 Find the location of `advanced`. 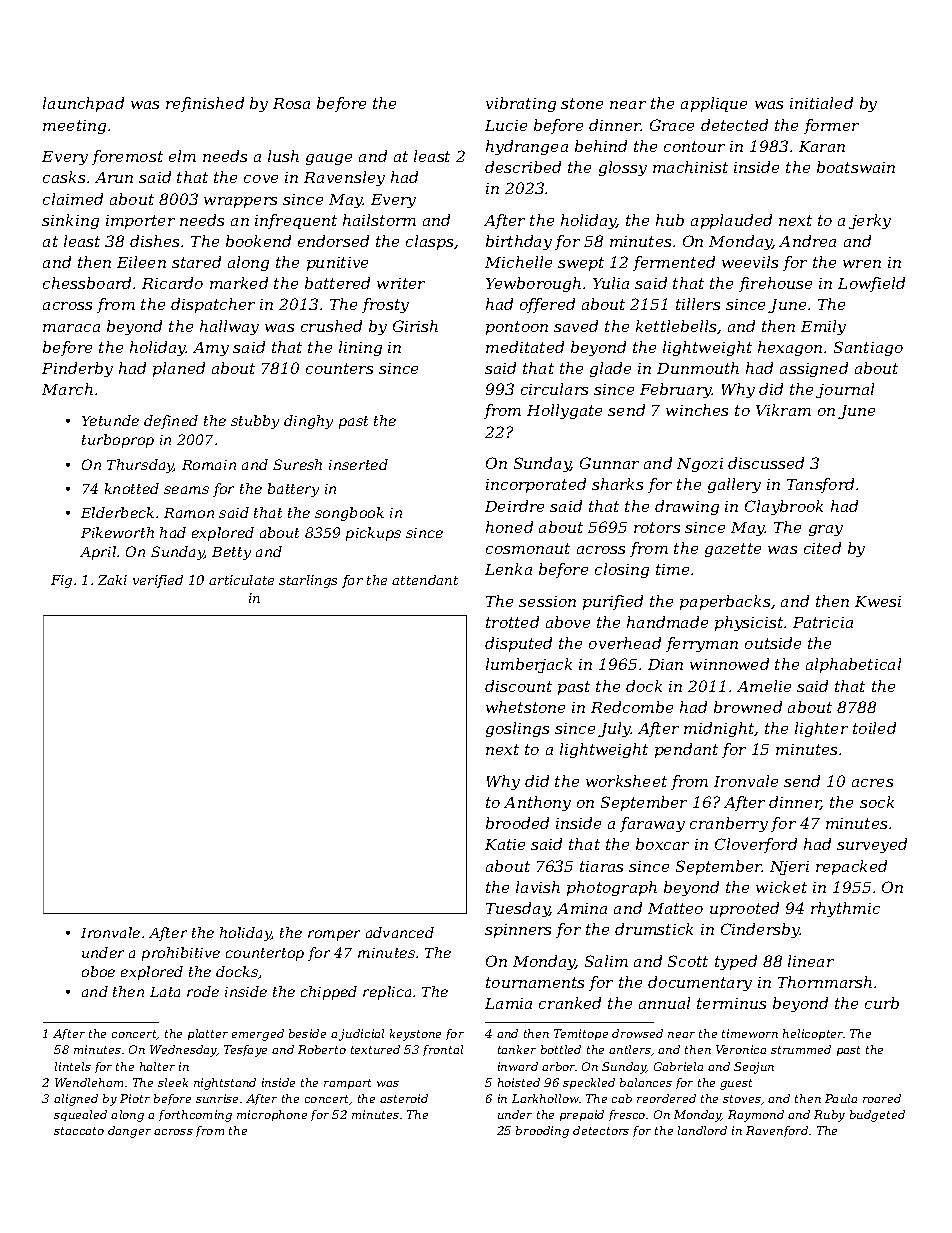

advanced is located at coordinates (400, 932).
